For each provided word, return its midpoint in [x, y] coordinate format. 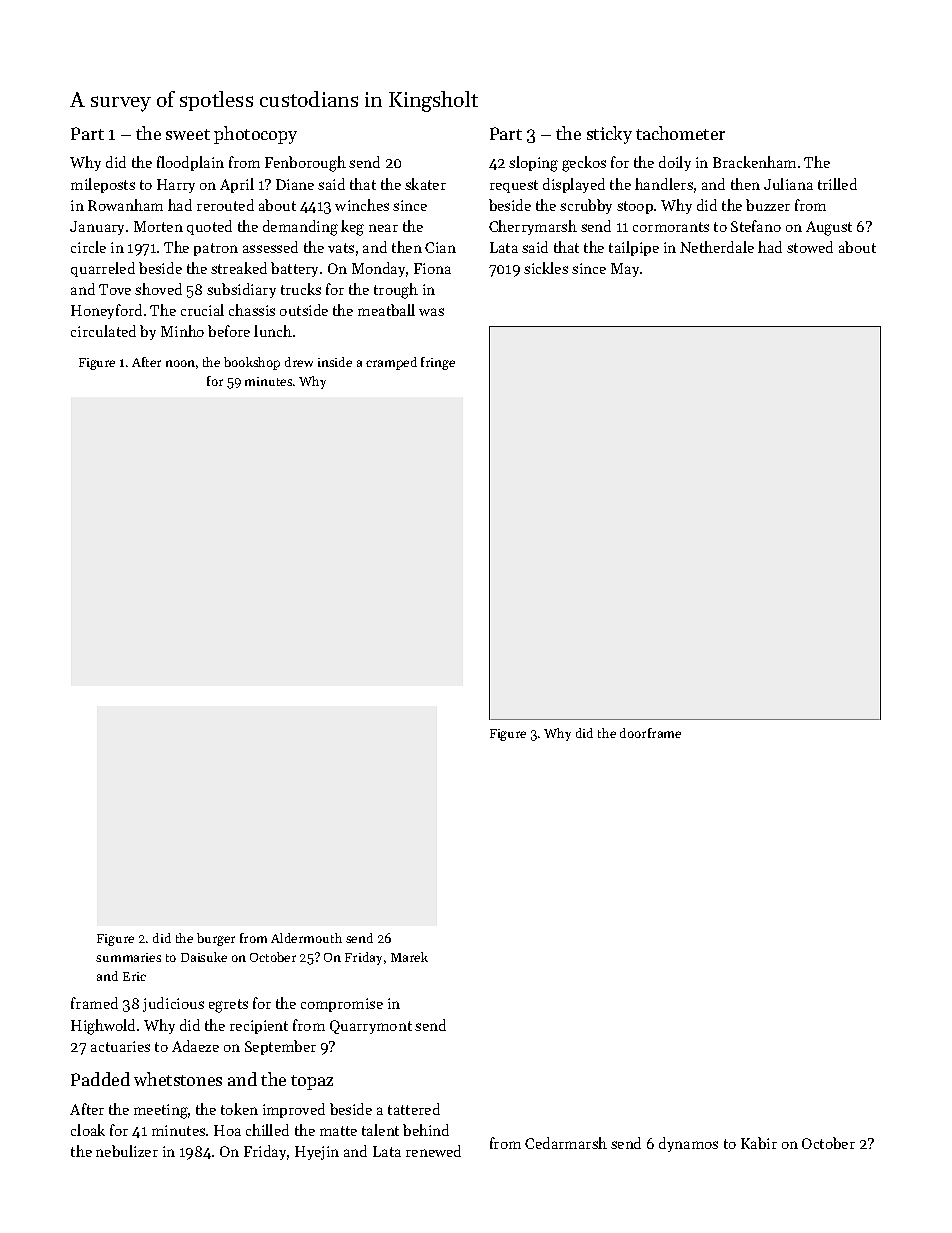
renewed [433, 1151]
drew [299, 362]
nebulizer [127, 1151]
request [514, 186]
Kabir [759, 1143]
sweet [188, 134]
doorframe [650, 733]
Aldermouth [306, 938]
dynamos [688, 1144]
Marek [409, 957]
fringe [438, 363]
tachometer [680, 133]
